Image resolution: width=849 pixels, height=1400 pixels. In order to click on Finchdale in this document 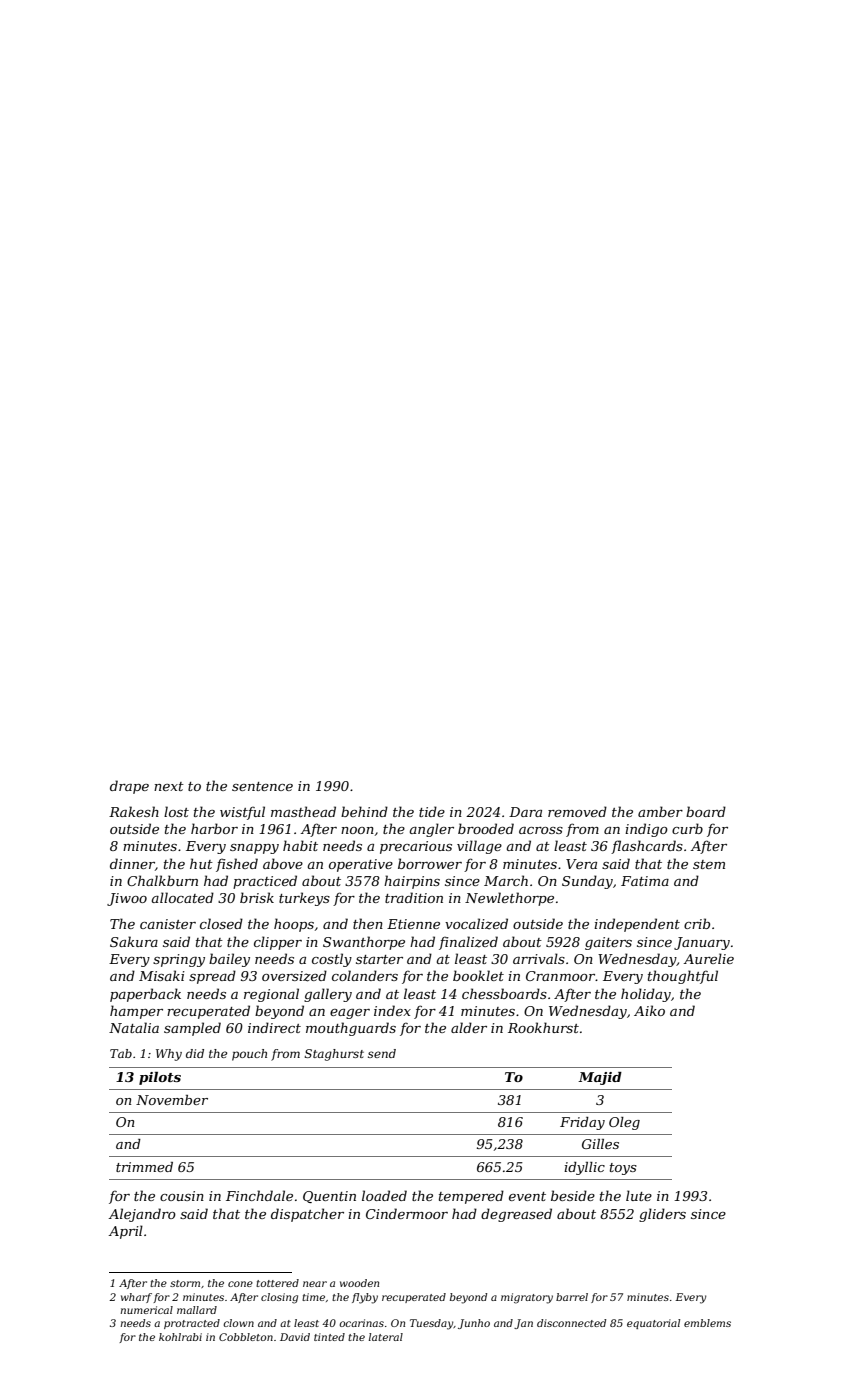, I will do `click(259, 1195)`.
